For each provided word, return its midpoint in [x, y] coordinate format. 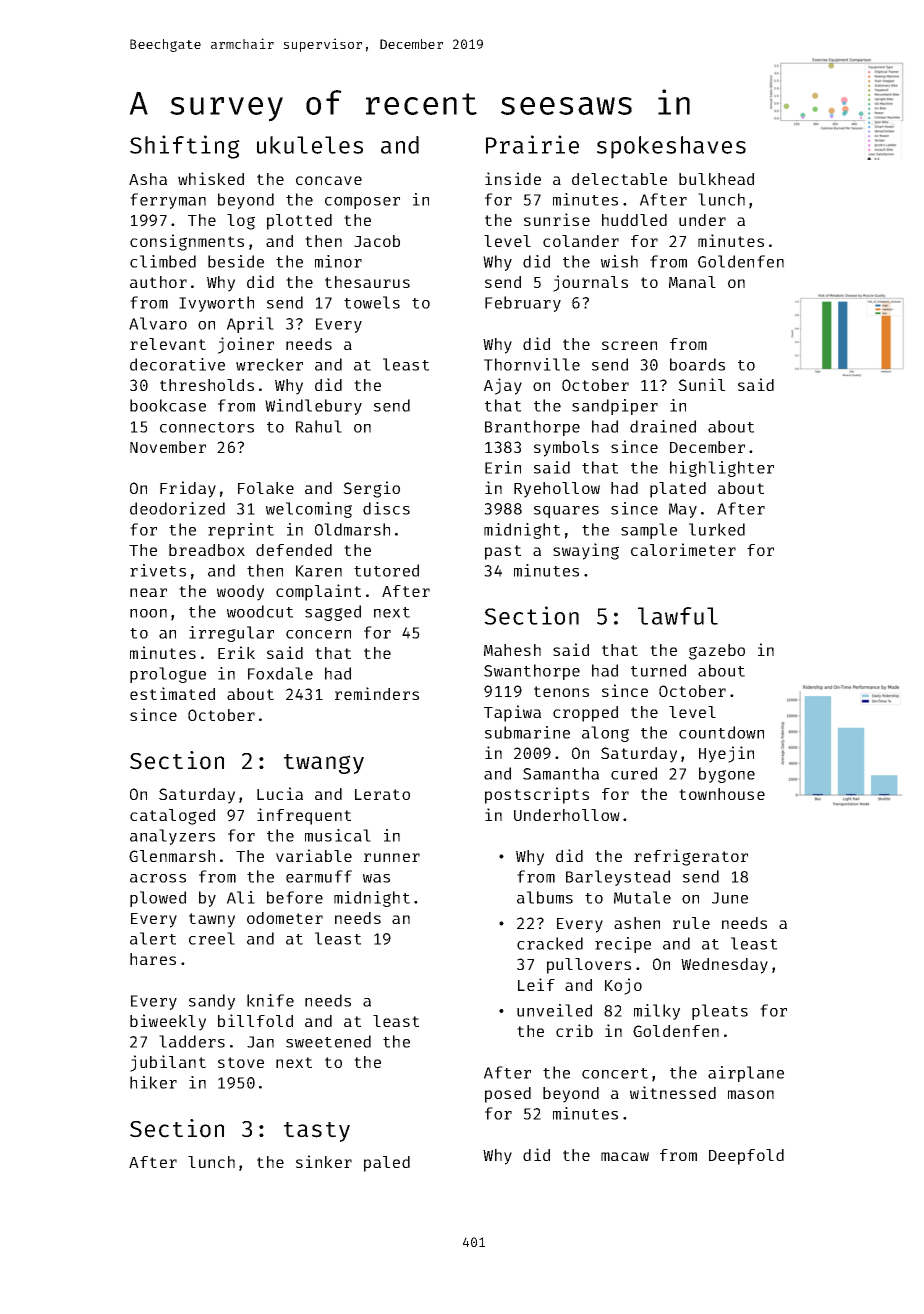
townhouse [722, 794]
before [295, 897]
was [376, 878]
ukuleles [310, 145]
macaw [625, 1156]
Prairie [532, 144]
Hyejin [726, 754]
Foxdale [280, 673]
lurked [717, 529]
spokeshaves [671, 147]
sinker [324, 1161]
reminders [377, 693]
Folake [266, 488]
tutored [386, 570]
